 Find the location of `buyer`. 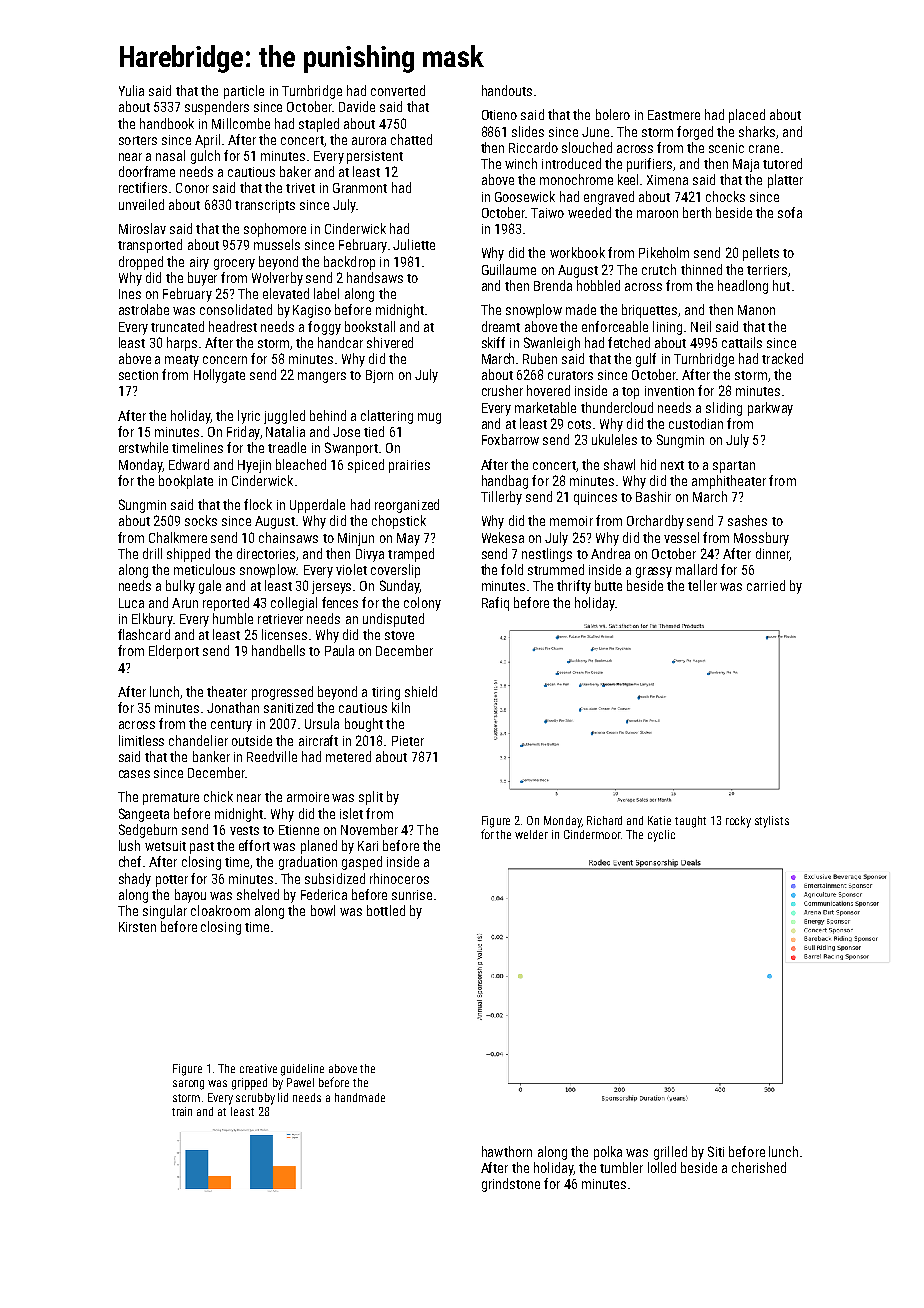

buyer is located at coordinates (202, 279).
